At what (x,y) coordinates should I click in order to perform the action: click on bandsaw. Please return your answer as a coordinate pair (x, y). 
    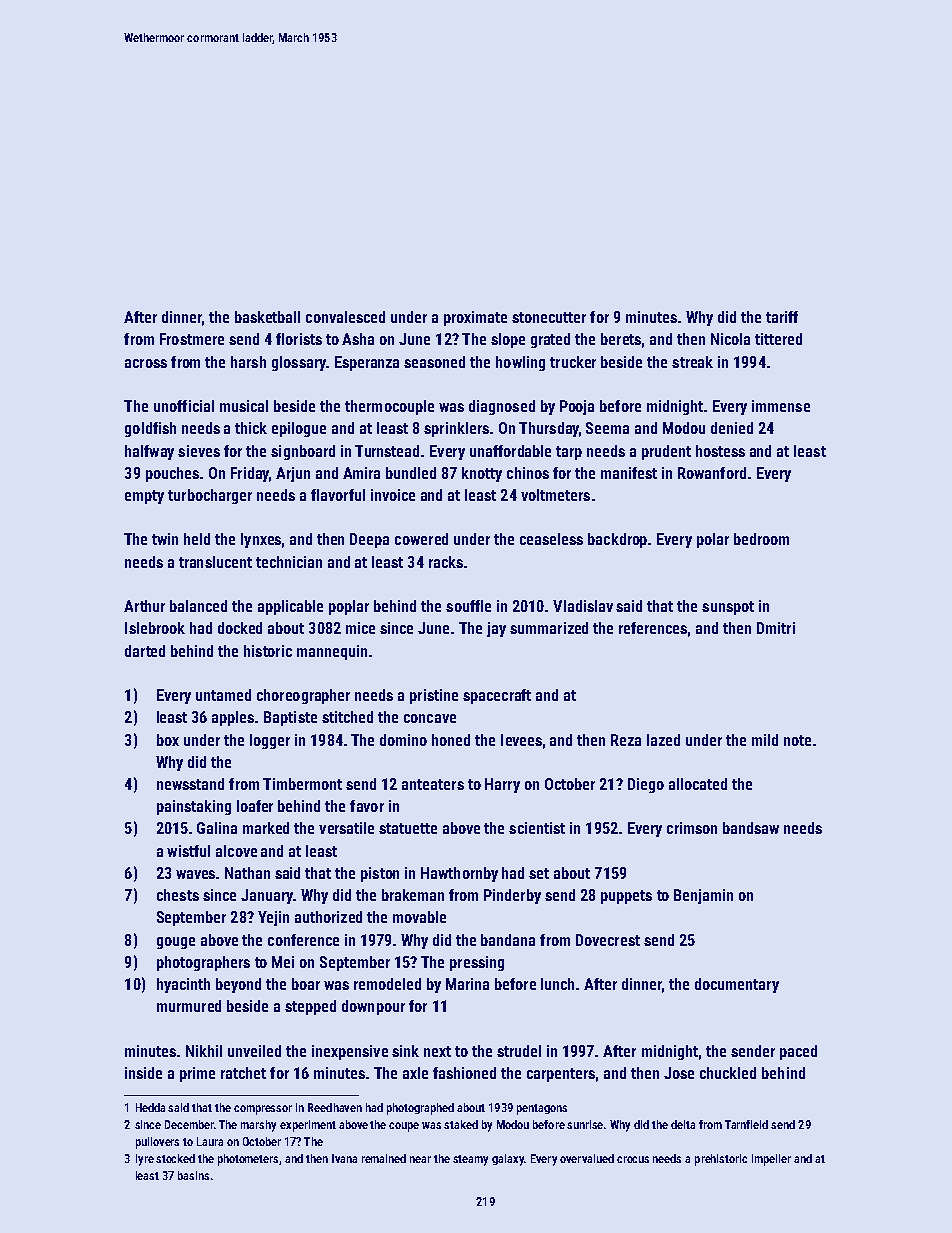
    Looking at the image, I should click on (751, 828).
